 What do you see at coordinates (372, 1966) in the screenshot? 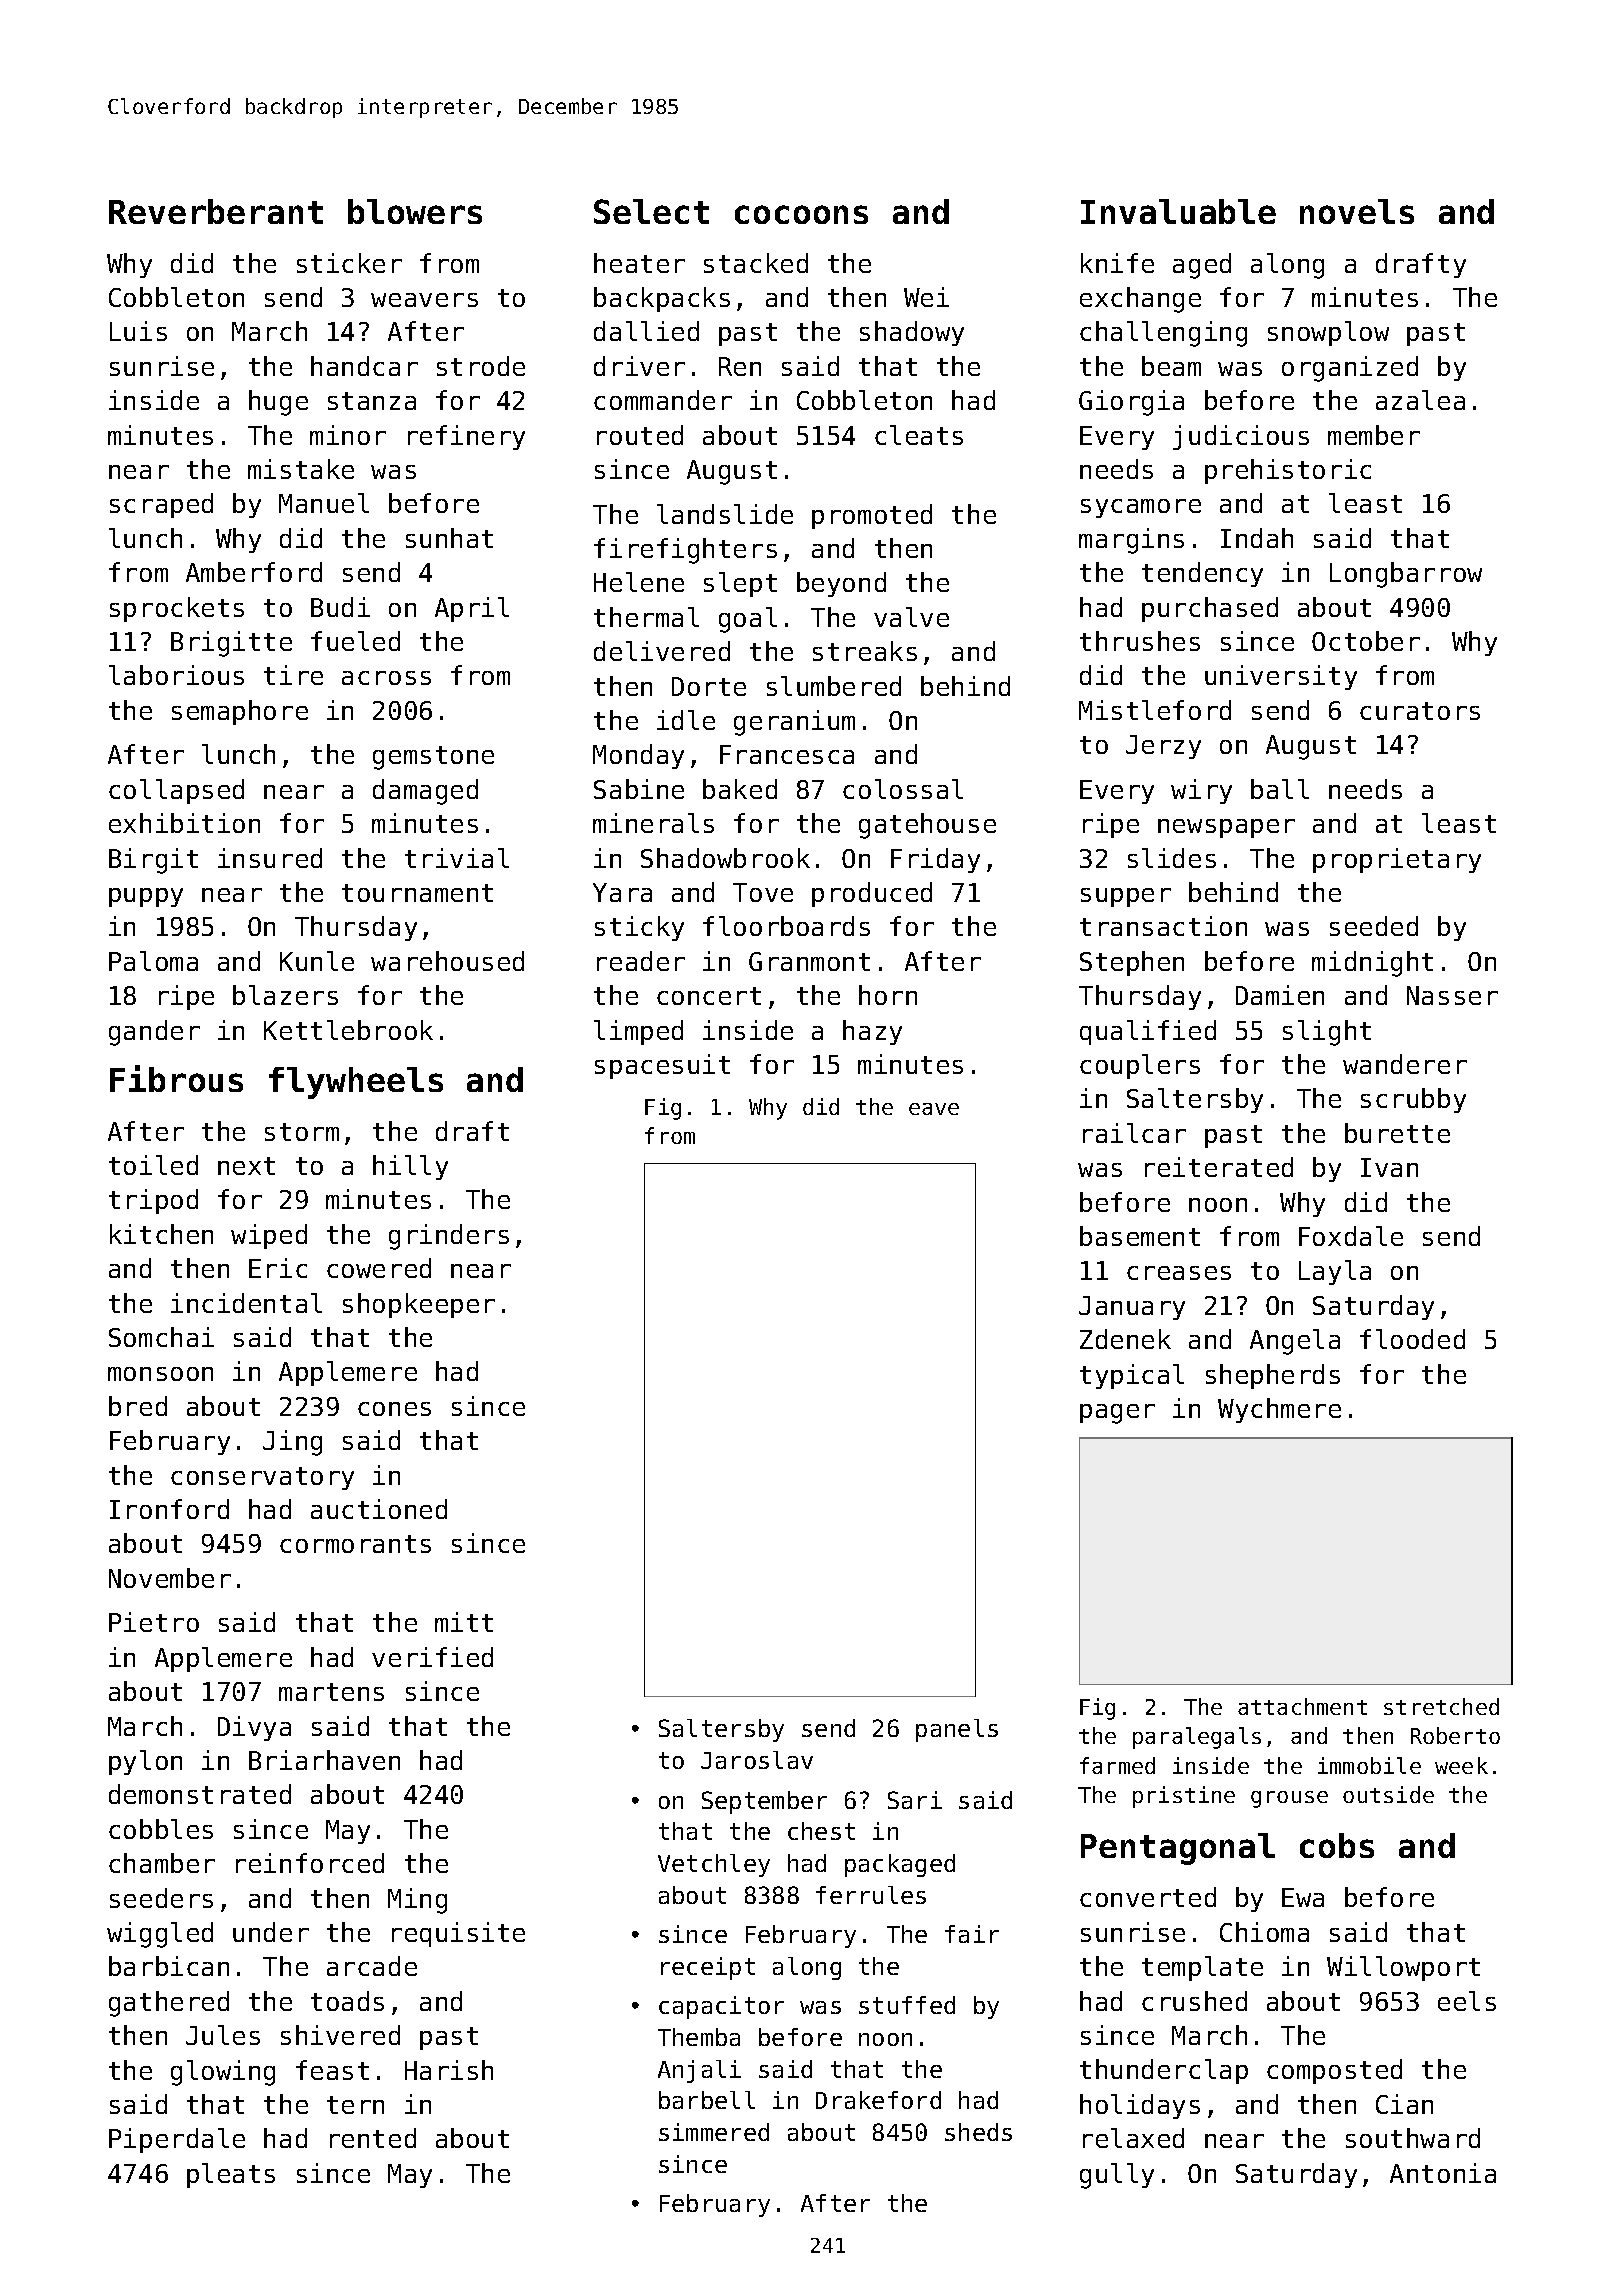
I see `arcade` at bounding box center [372, 1966].
